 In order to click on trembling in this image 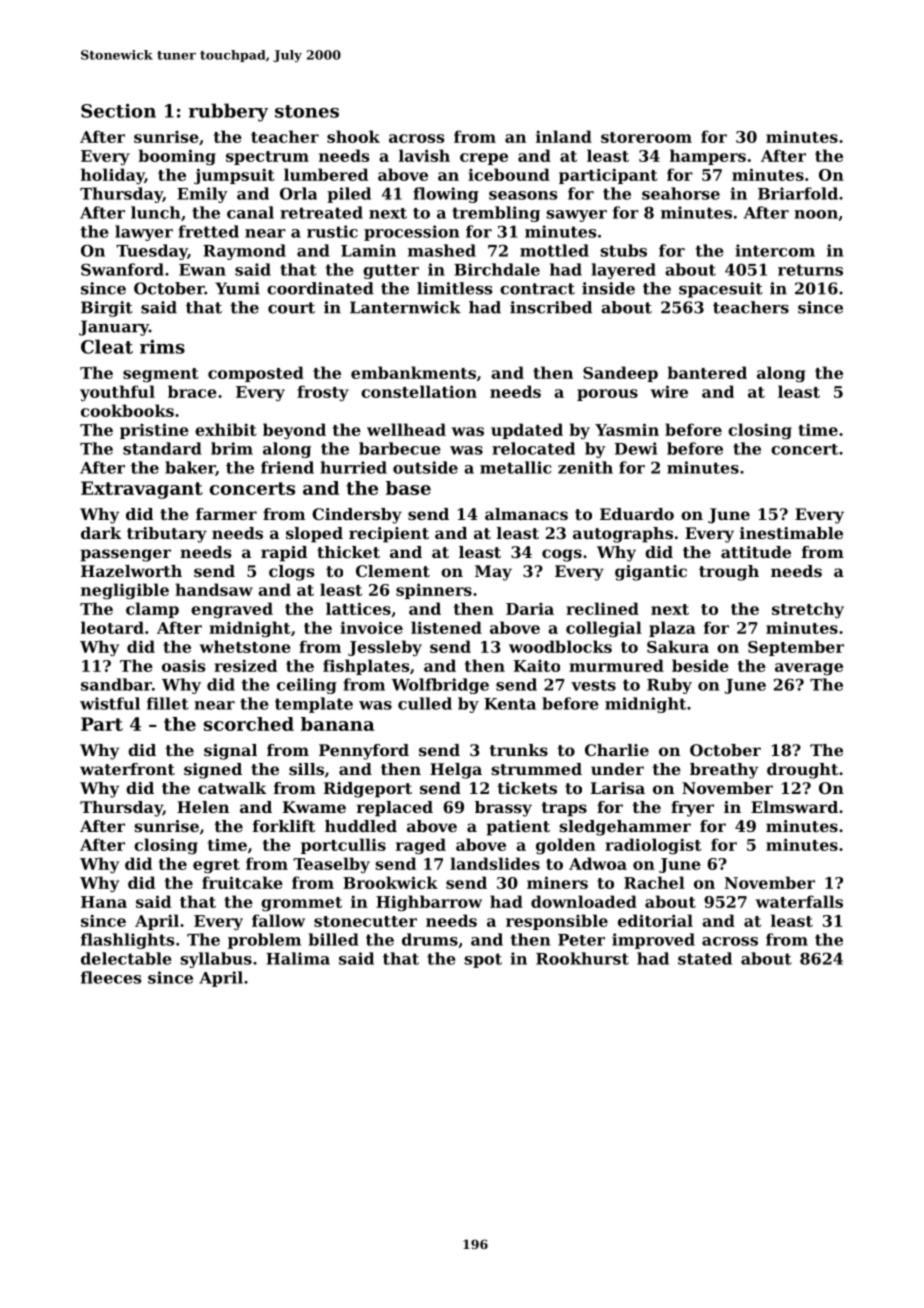, I will do `click(496, 214)`.
